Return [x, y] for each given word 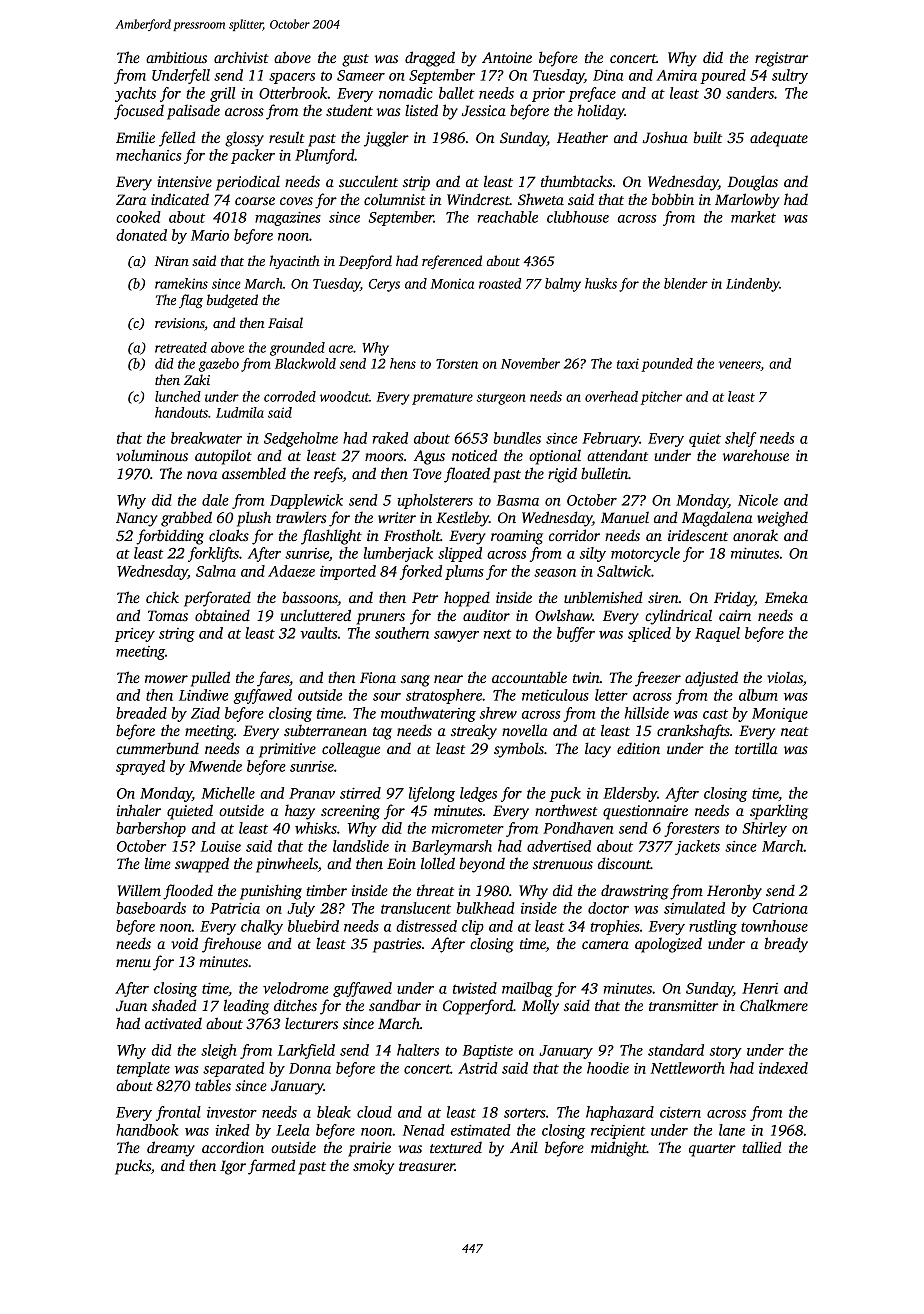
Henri [760, 988]
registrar [781, 59]
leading [246, 1007]
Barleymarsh [452, 847]
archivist [241, 57]
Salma [216, 571]
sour [387, 697]
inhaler [139, 810]
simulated [694, 908]
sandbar [395, 1005]
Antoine [507, 57]
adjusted [711, 679]
